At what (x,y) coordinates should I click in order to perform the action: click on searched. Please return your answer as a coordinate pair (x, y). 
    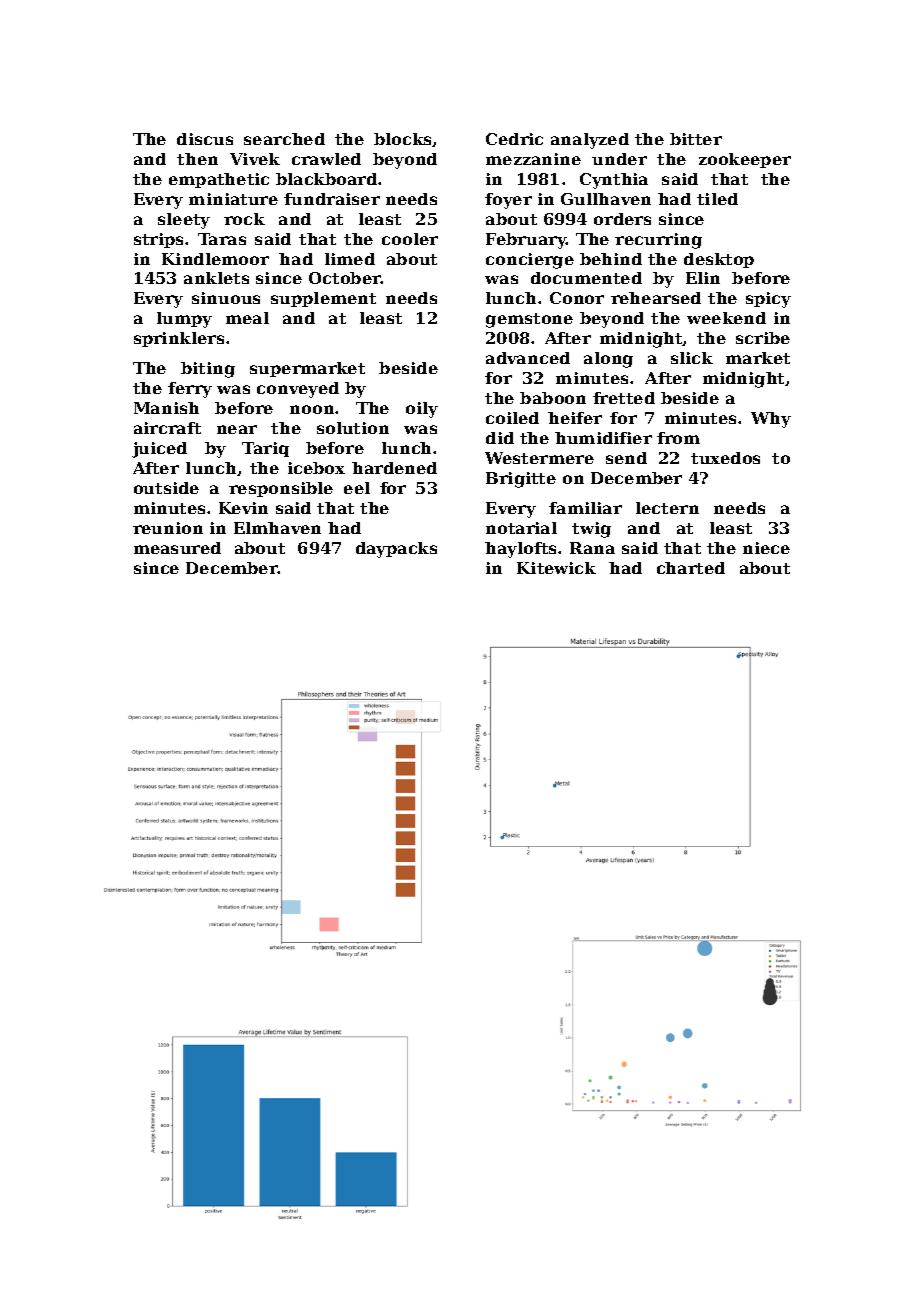
    Looking at the image, I should click on (284, 139).
